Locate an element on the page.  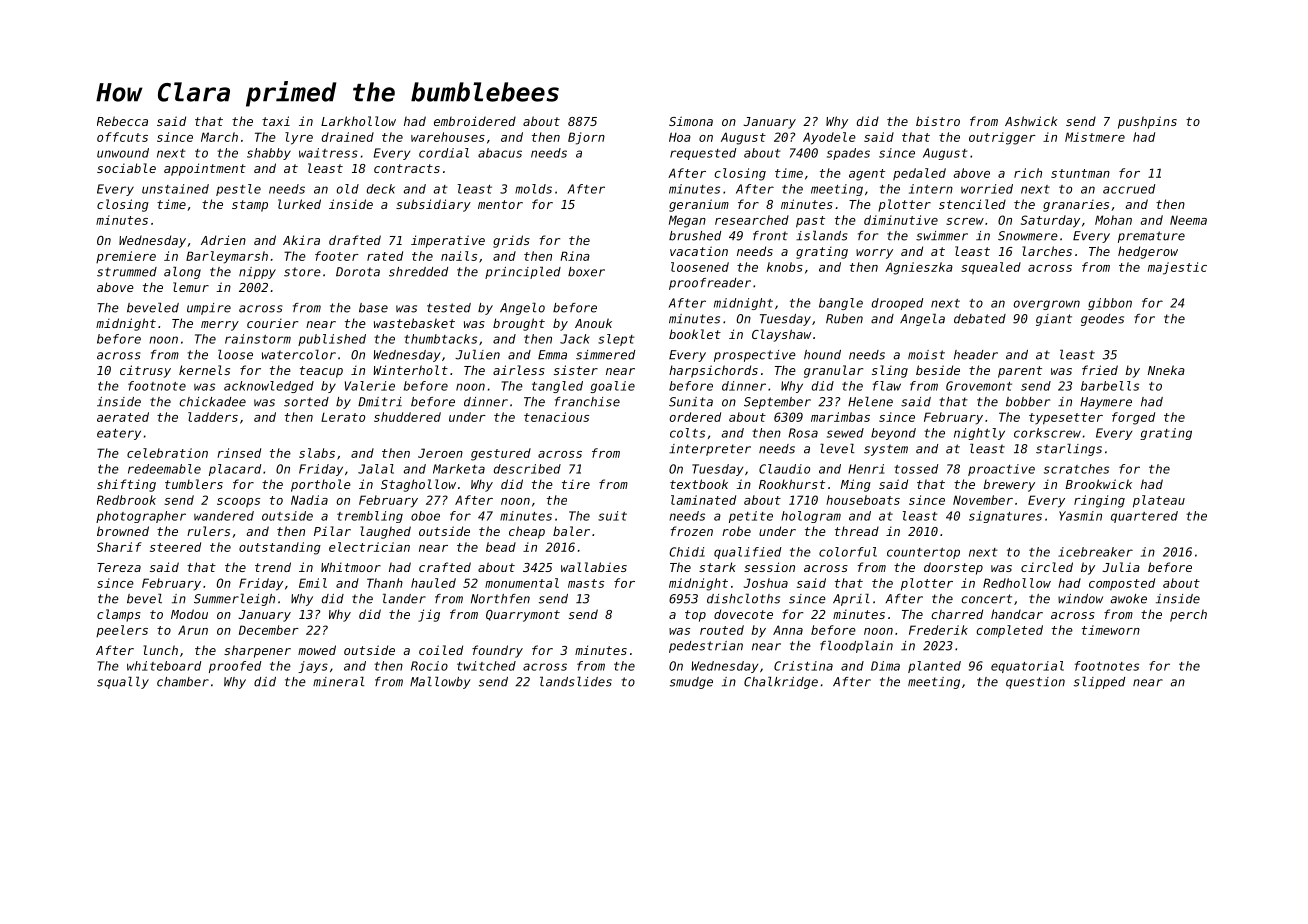
citrusy is located at coordinates (145, 371).
